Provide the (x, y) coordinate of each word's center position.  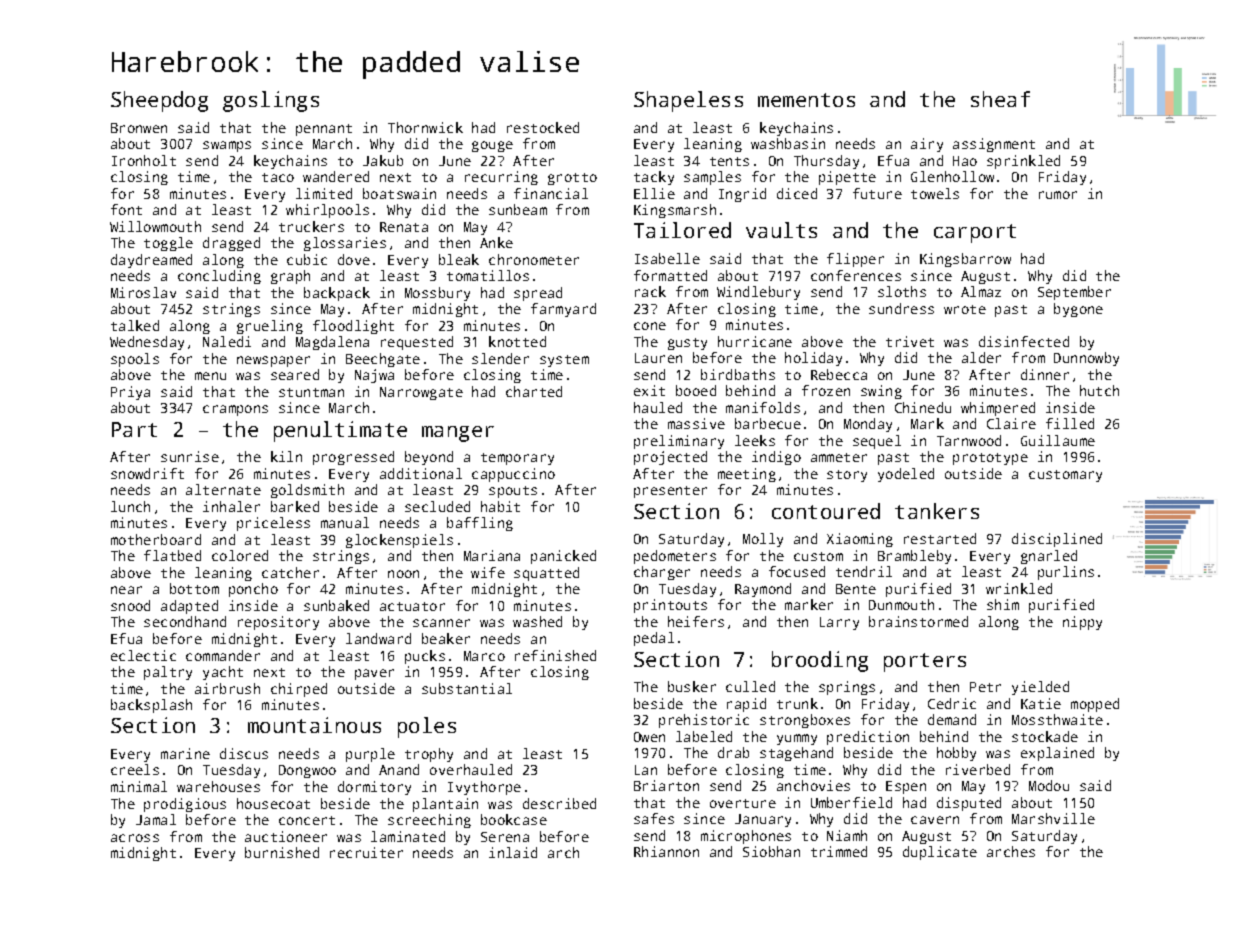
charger (662, 573)
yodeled (906, 475)
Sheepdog (159, 101)
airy (927, 145)
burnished (282, 852)
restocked (543, 127)
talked (135, 325)
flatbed (172, 555)
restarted (940, 538)
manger (458, 434)
